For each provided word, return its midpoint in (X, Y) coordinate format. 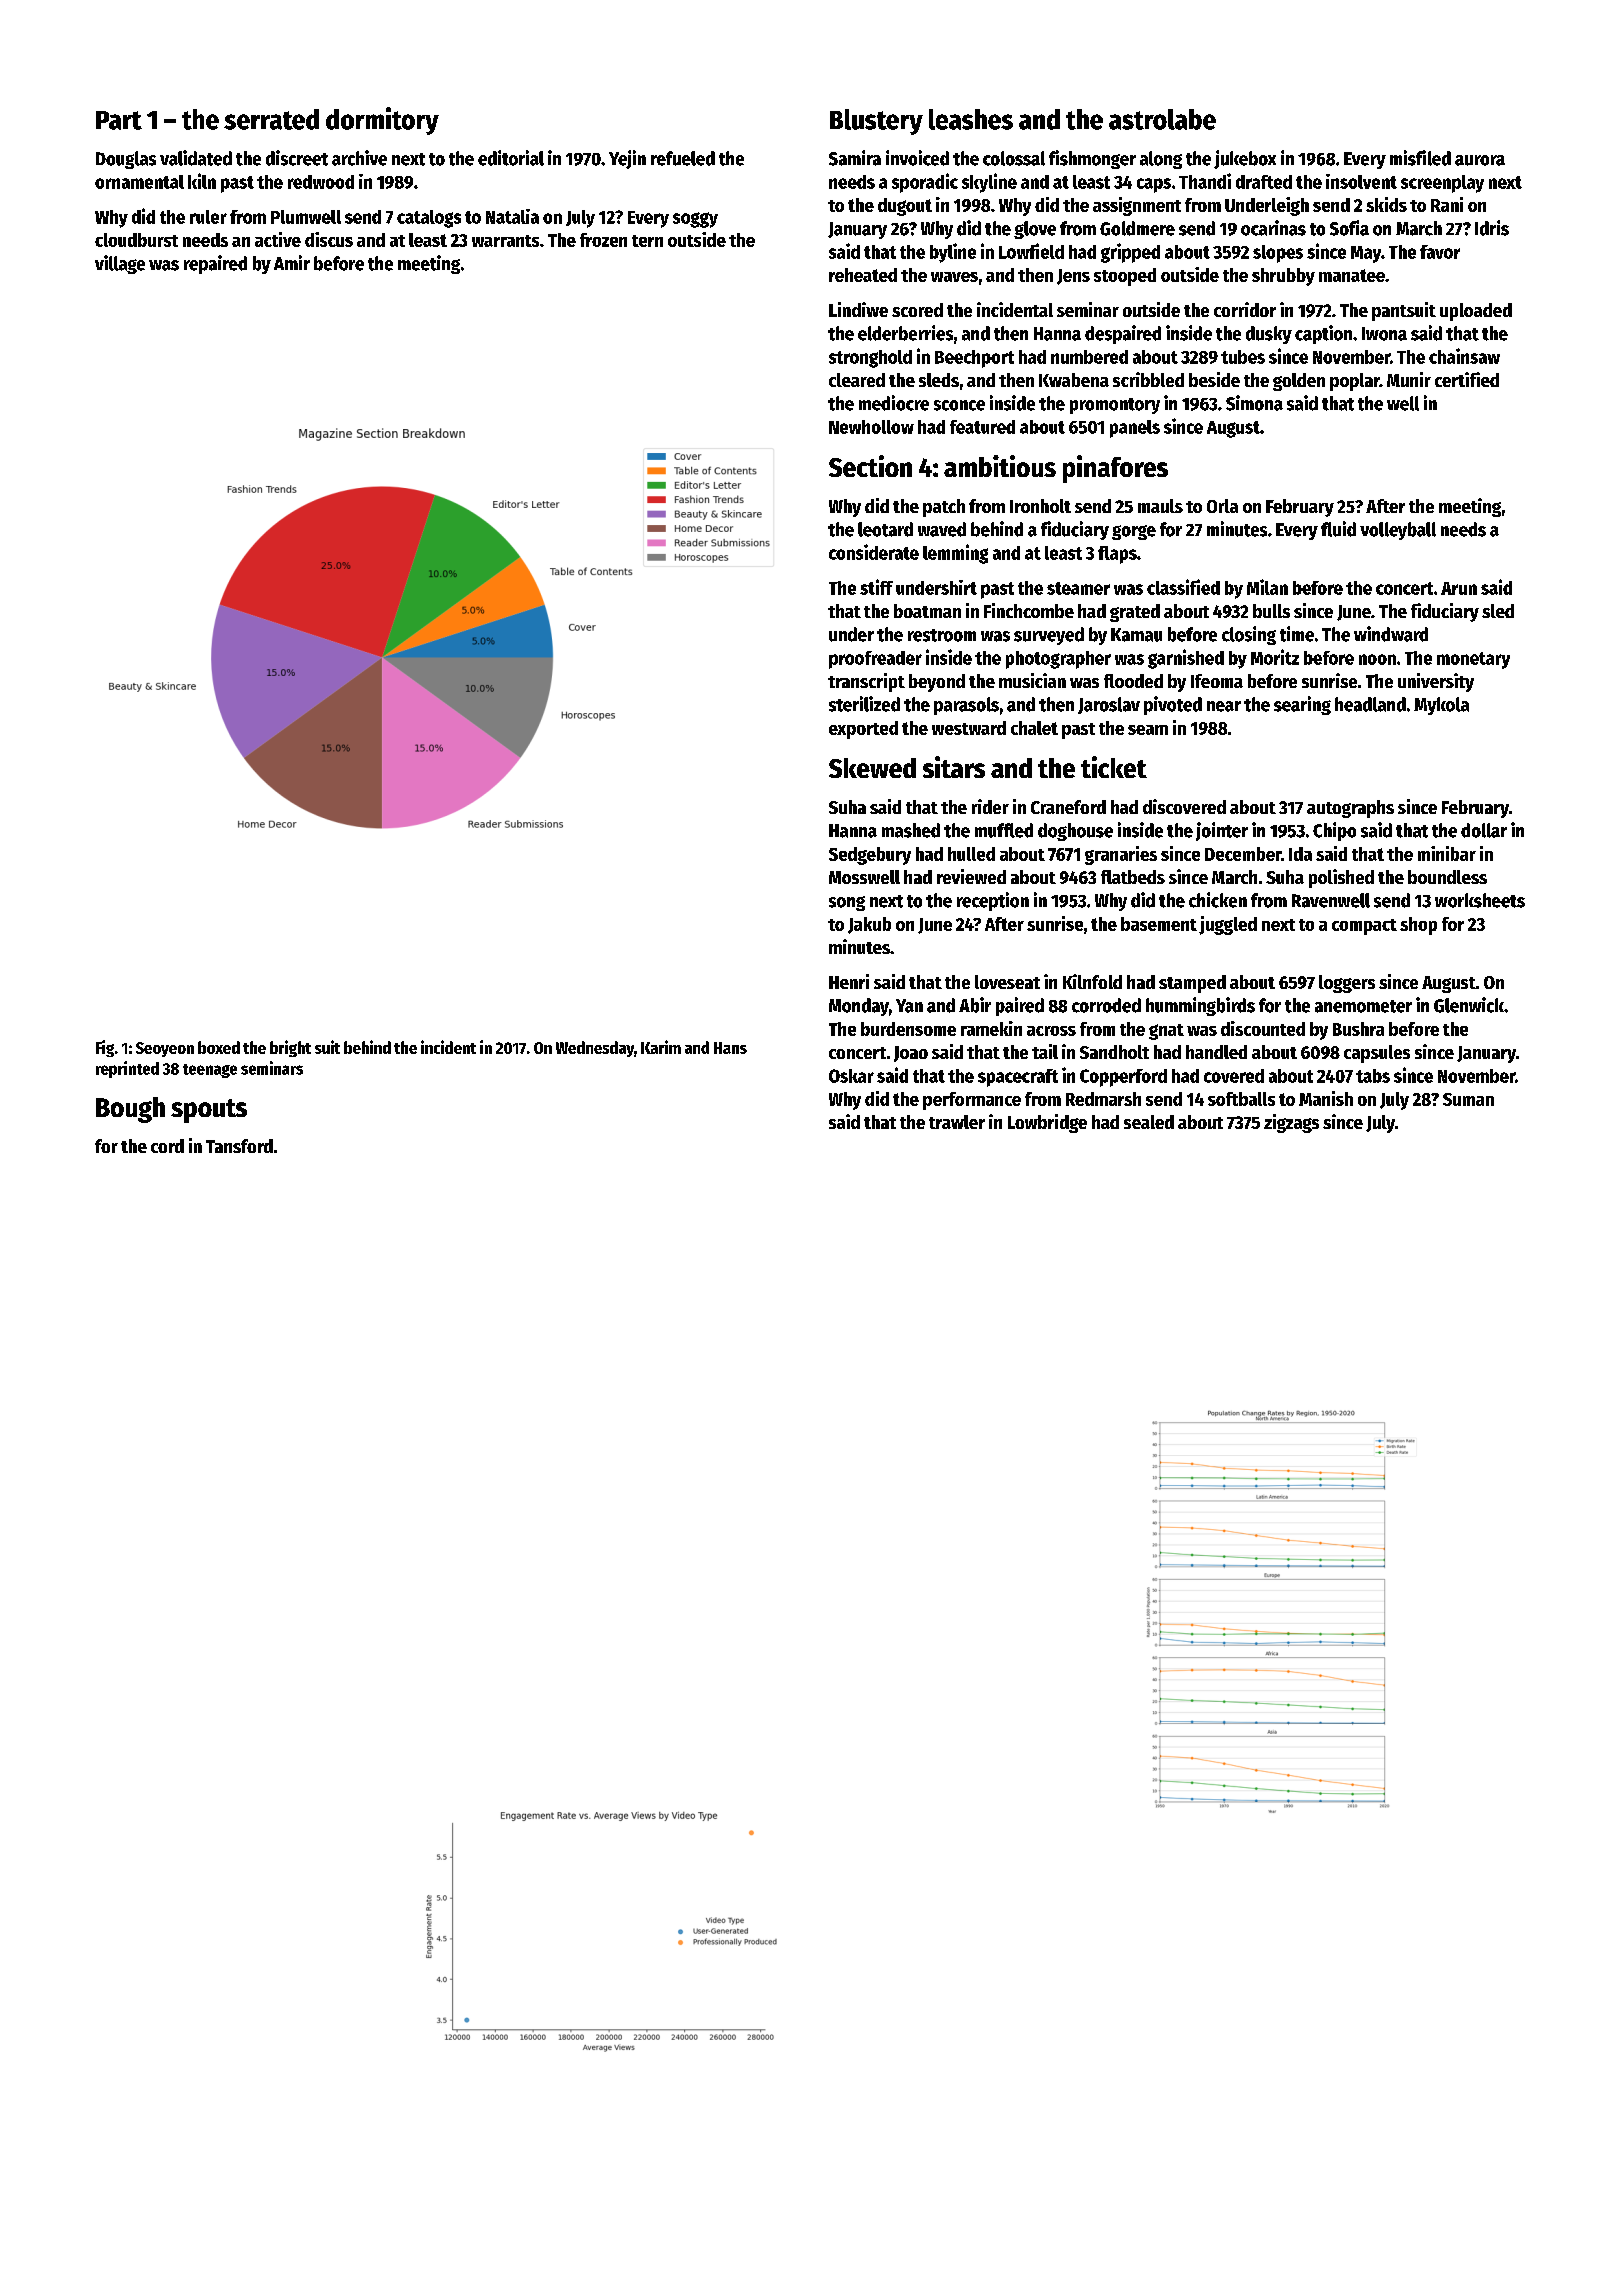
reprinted (127, 1069)
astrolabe (1162, 119)
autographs (1350, 809)
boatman (927, 611)
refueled (683, 158)
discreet (297, 158)
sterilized (864, 704)
